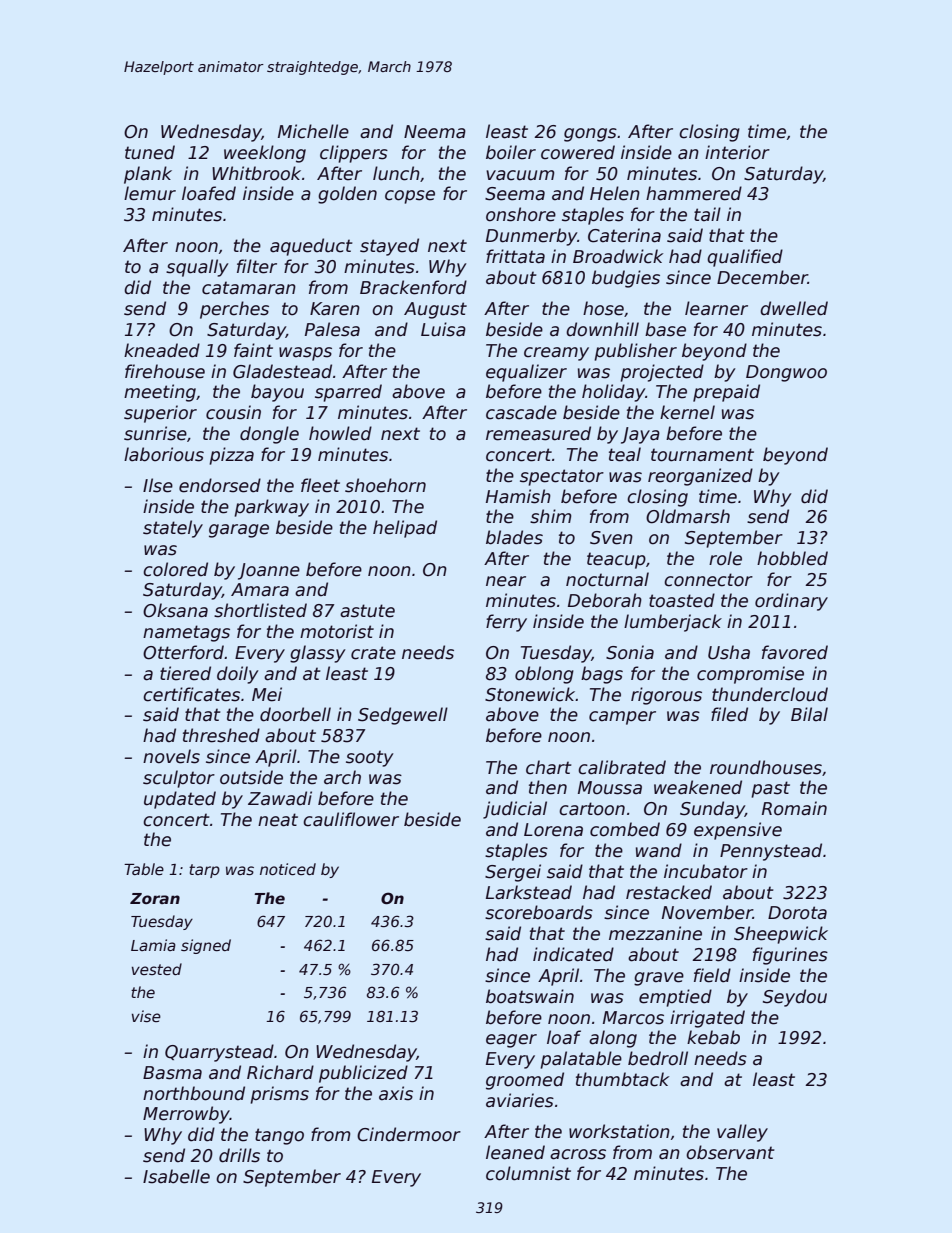 This screenshot has width=952, height=1233. Describe the element at coordinates (730, 1152) in the screenshot. I see `observant` at that location.
